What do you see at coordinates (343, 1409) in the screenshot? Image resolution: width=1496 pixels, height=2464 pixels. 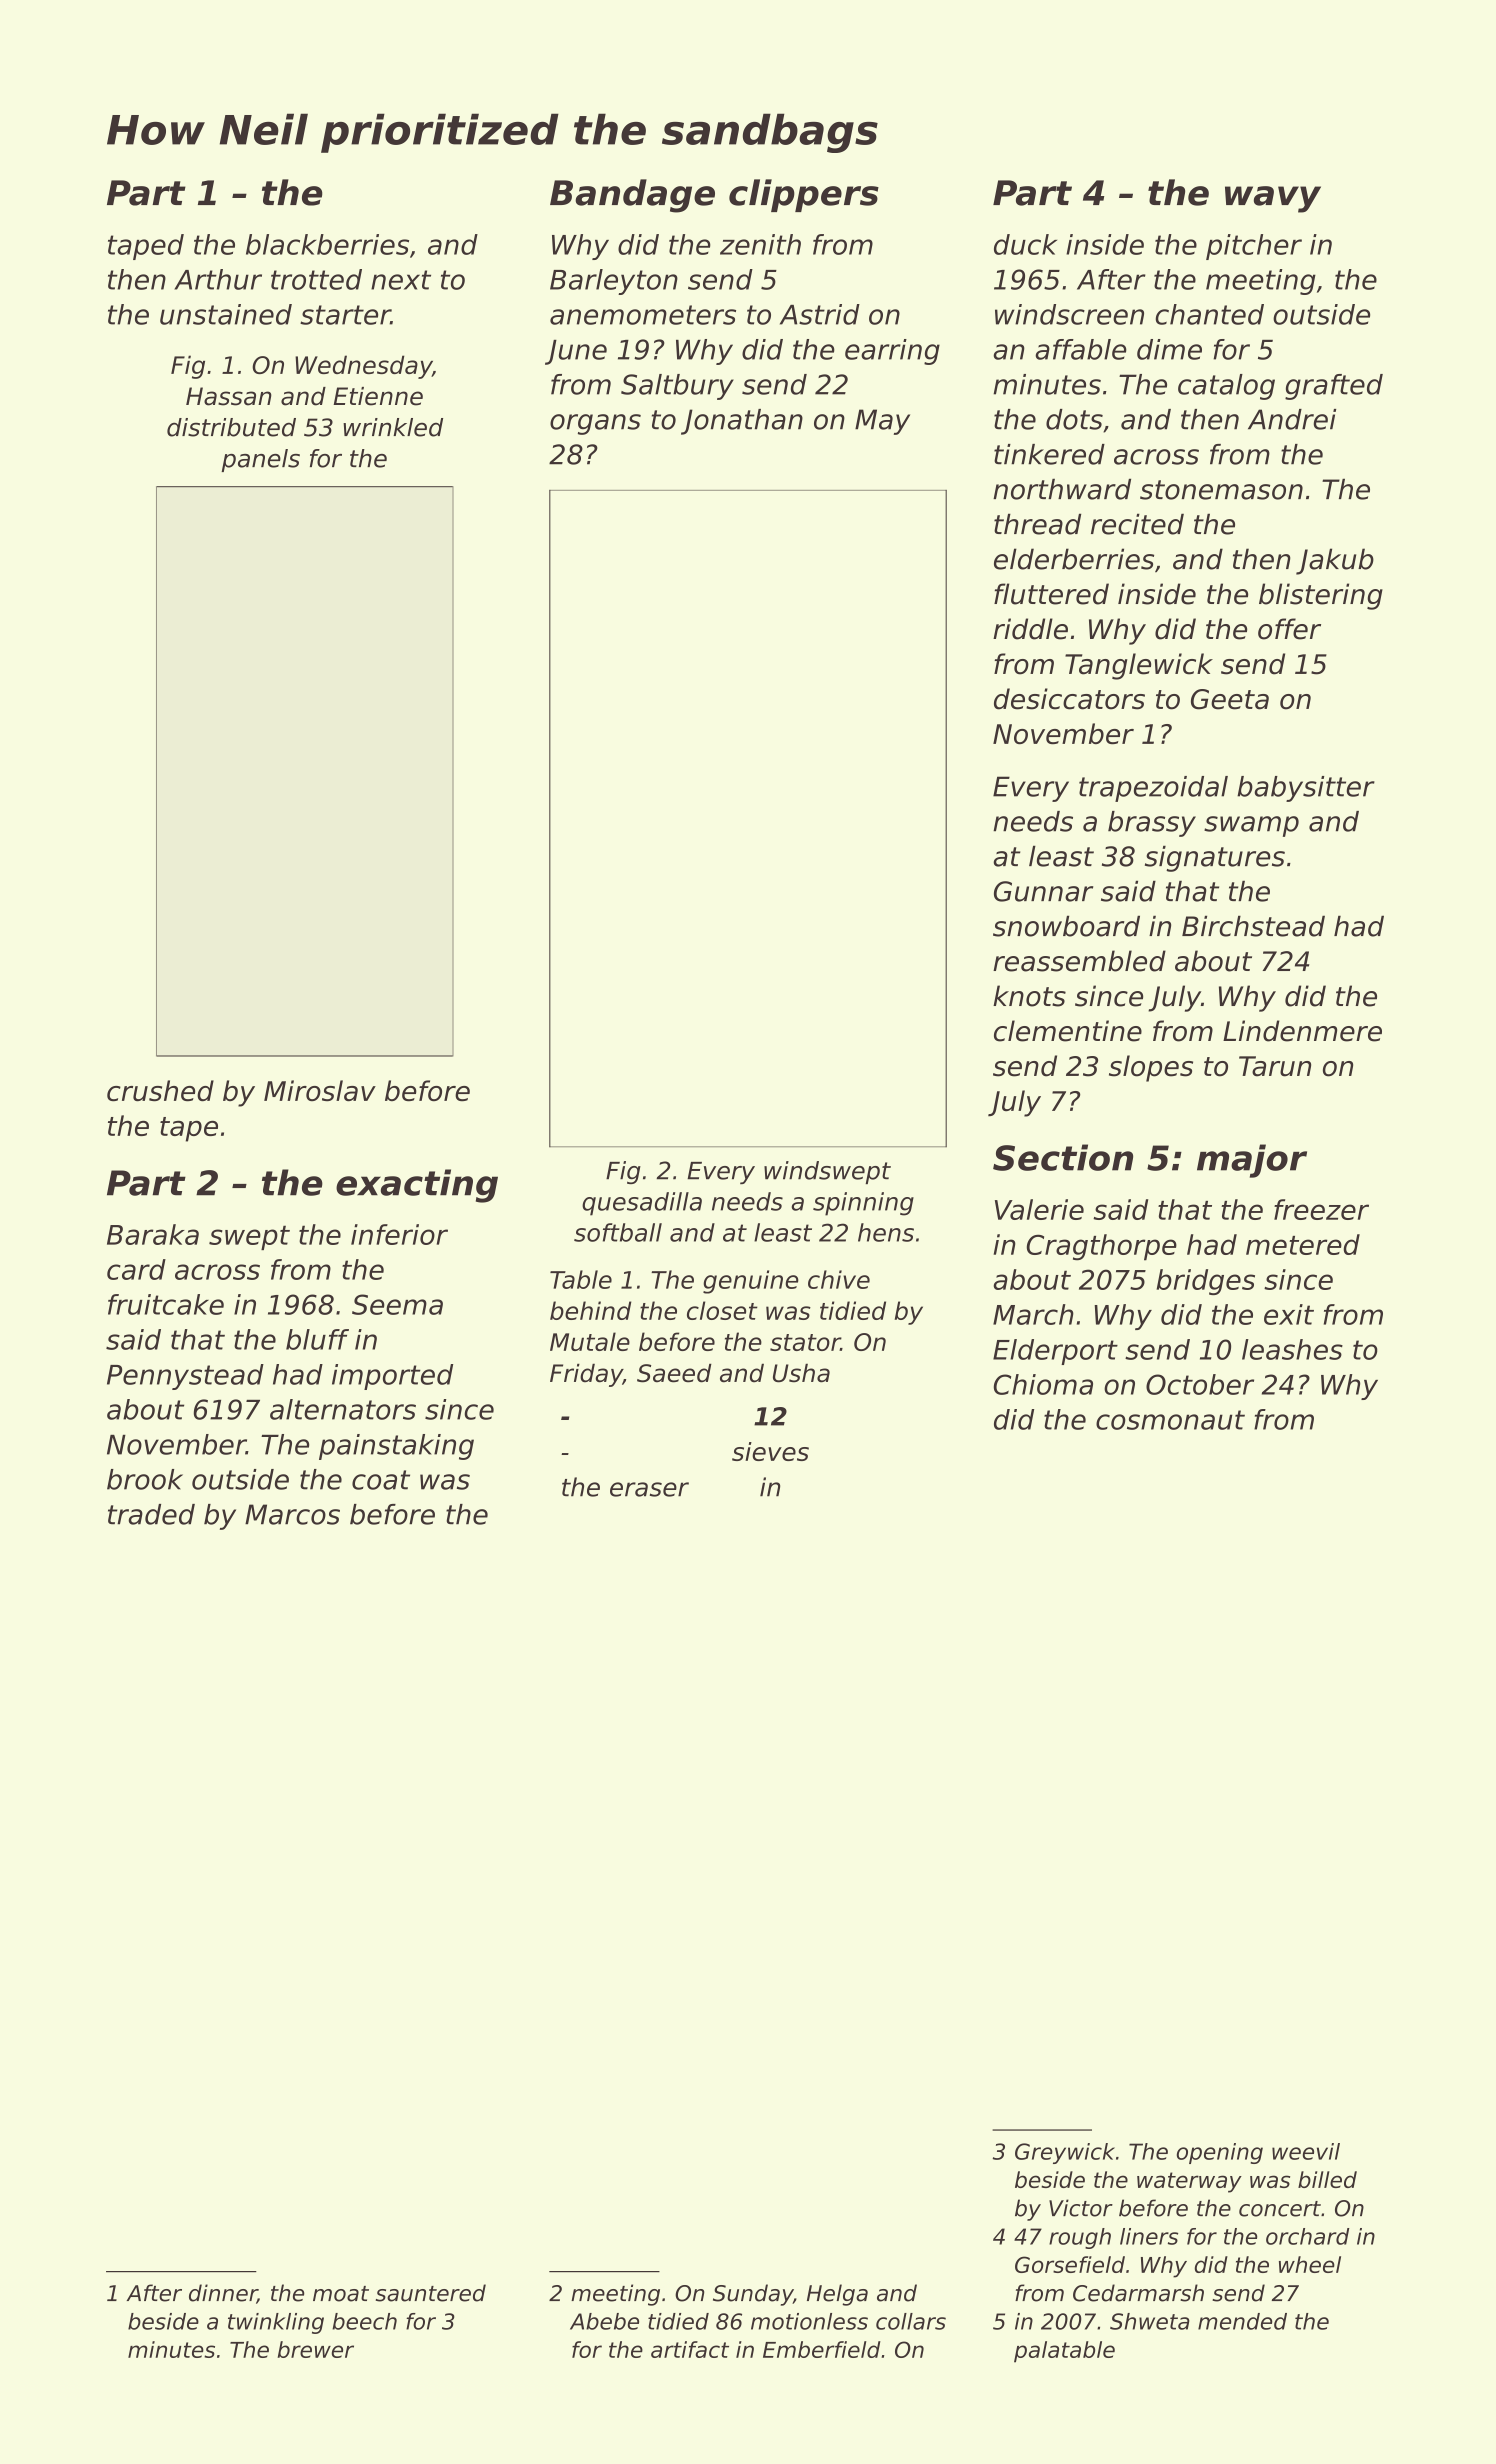 I see `alternators` at bounding box center [343, 1409].
